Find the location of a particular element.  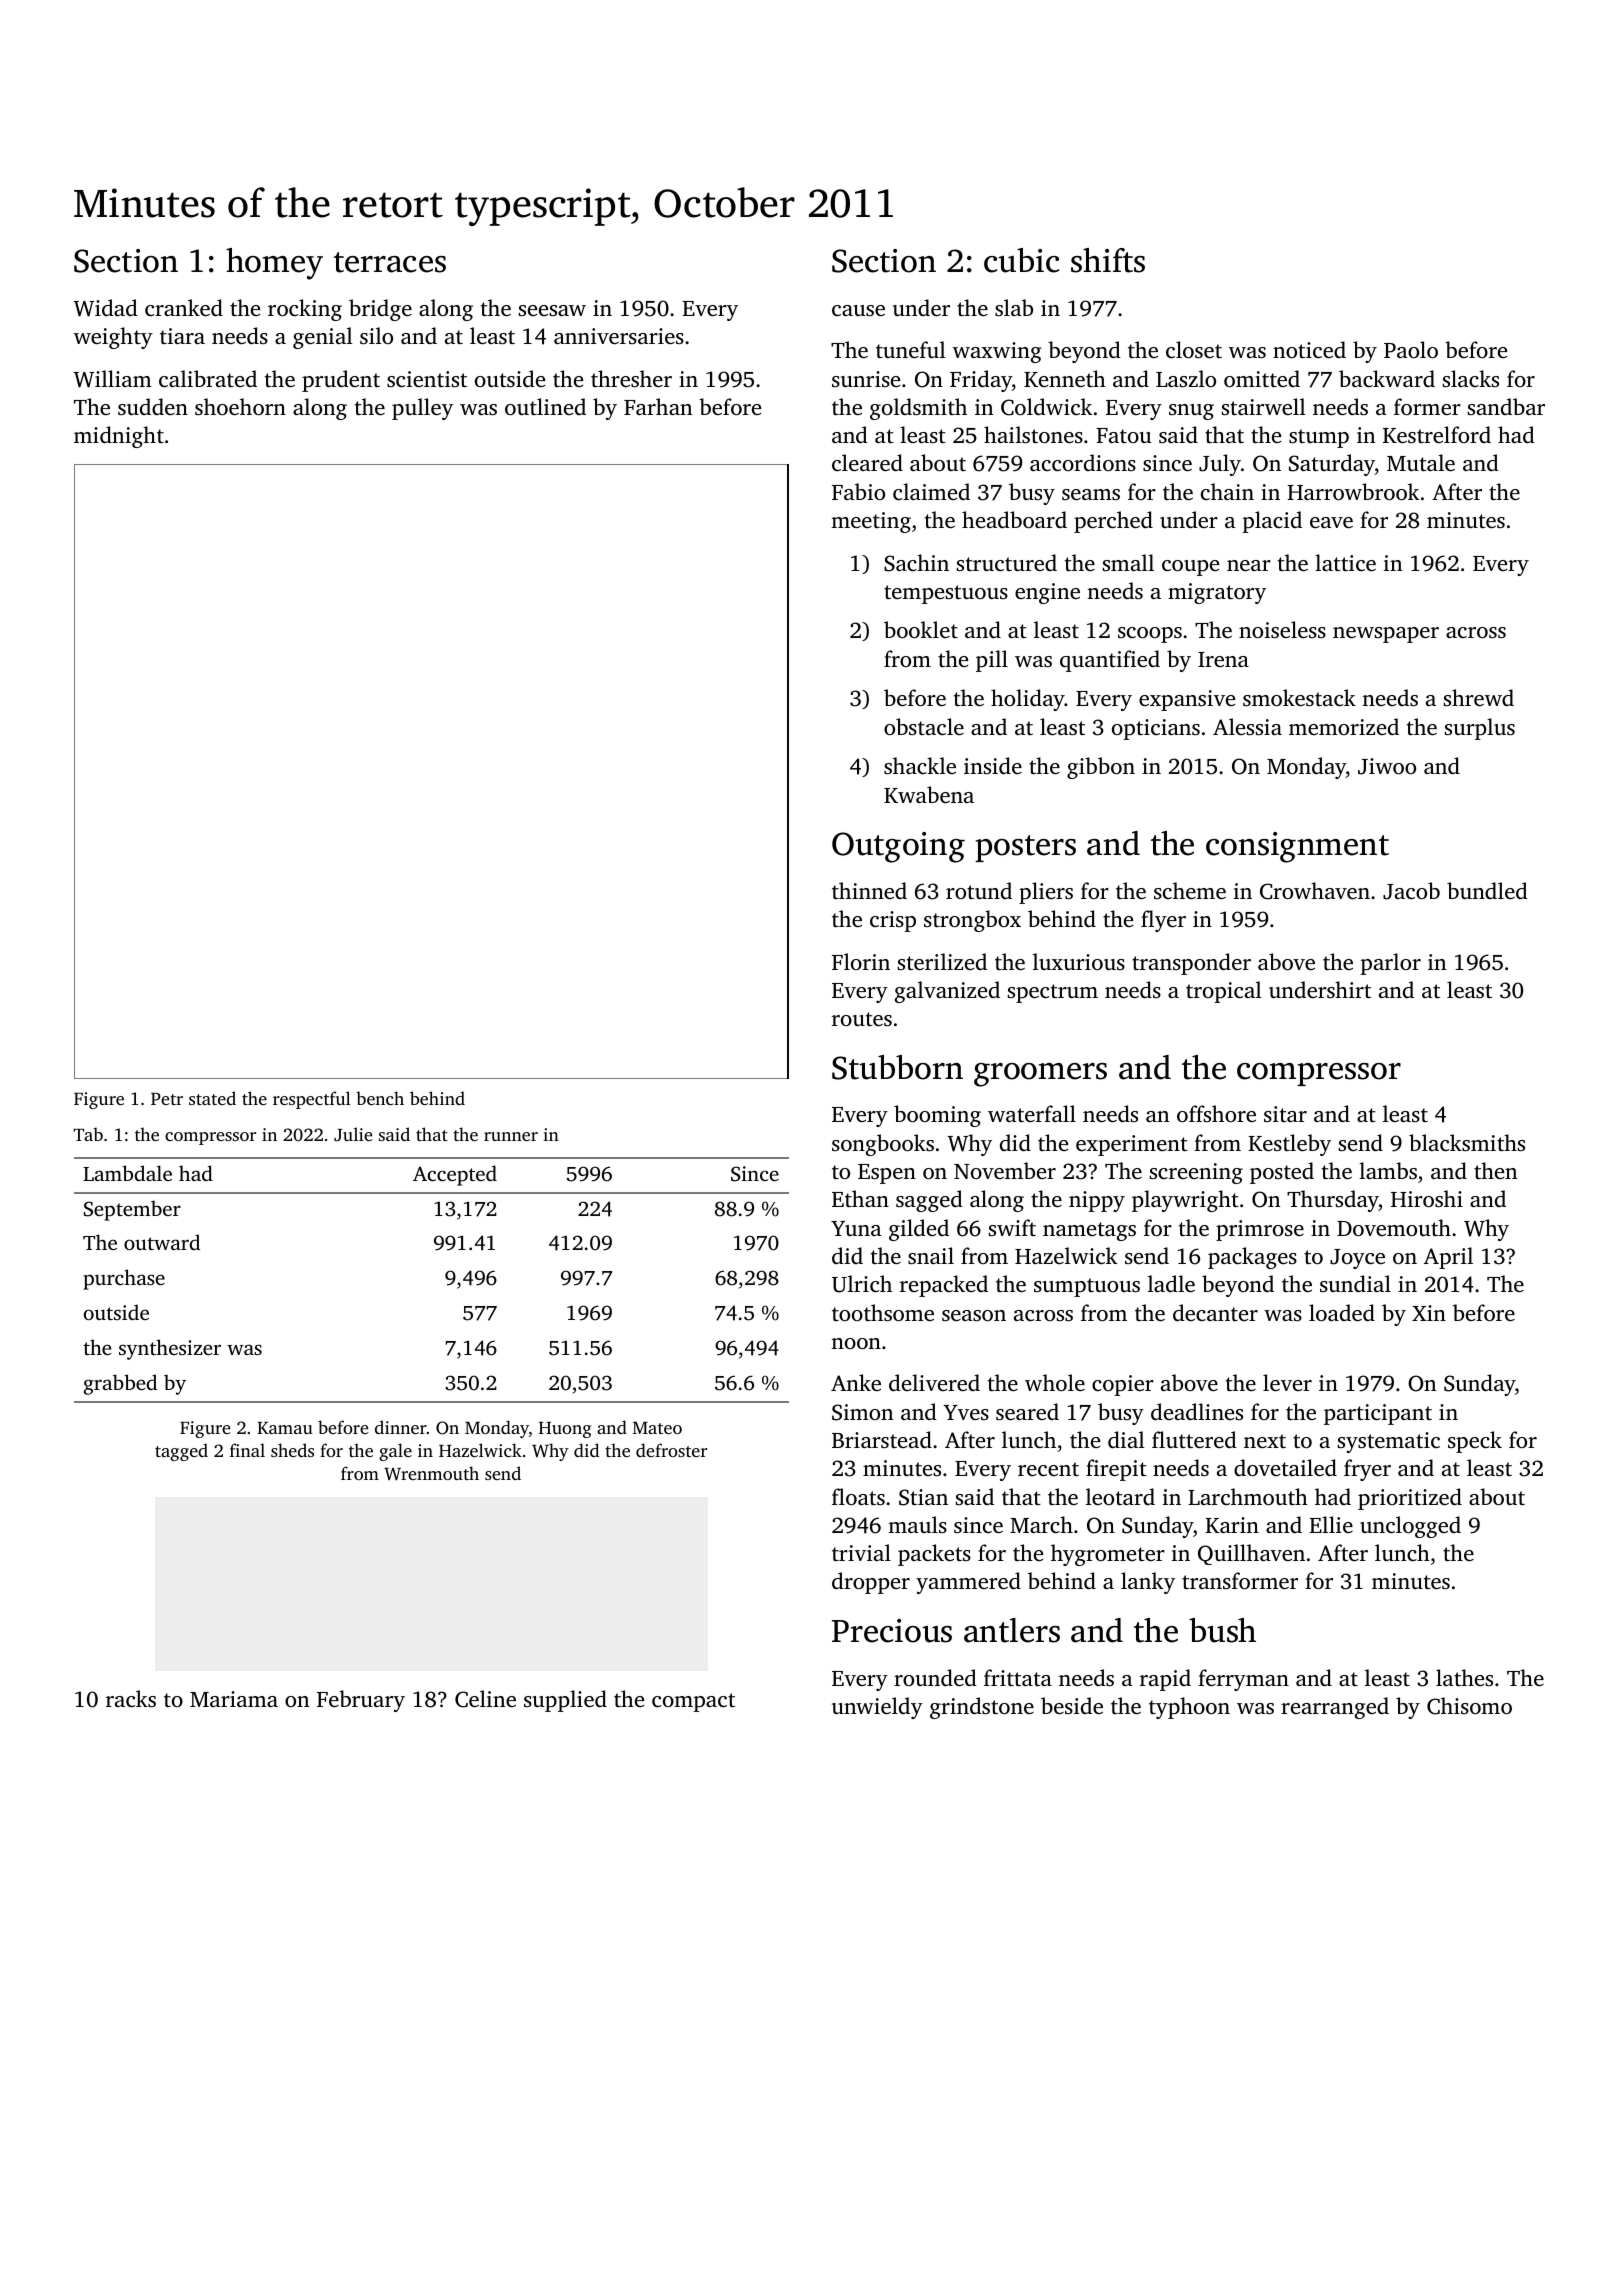

booklet is located at coordinates (921, 629).
